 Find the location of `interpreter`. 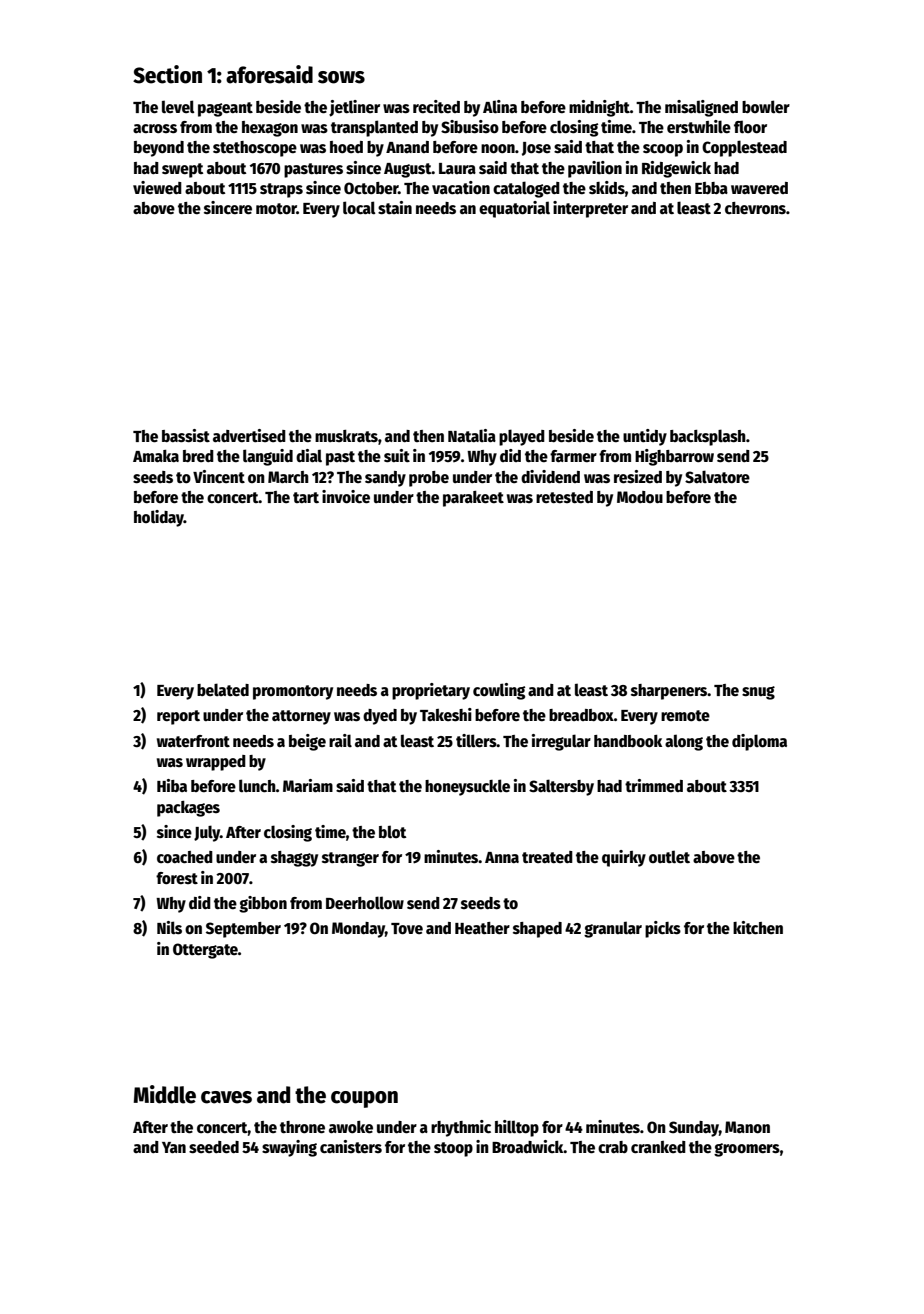

interpreter is located at coordinates (590, 209).
